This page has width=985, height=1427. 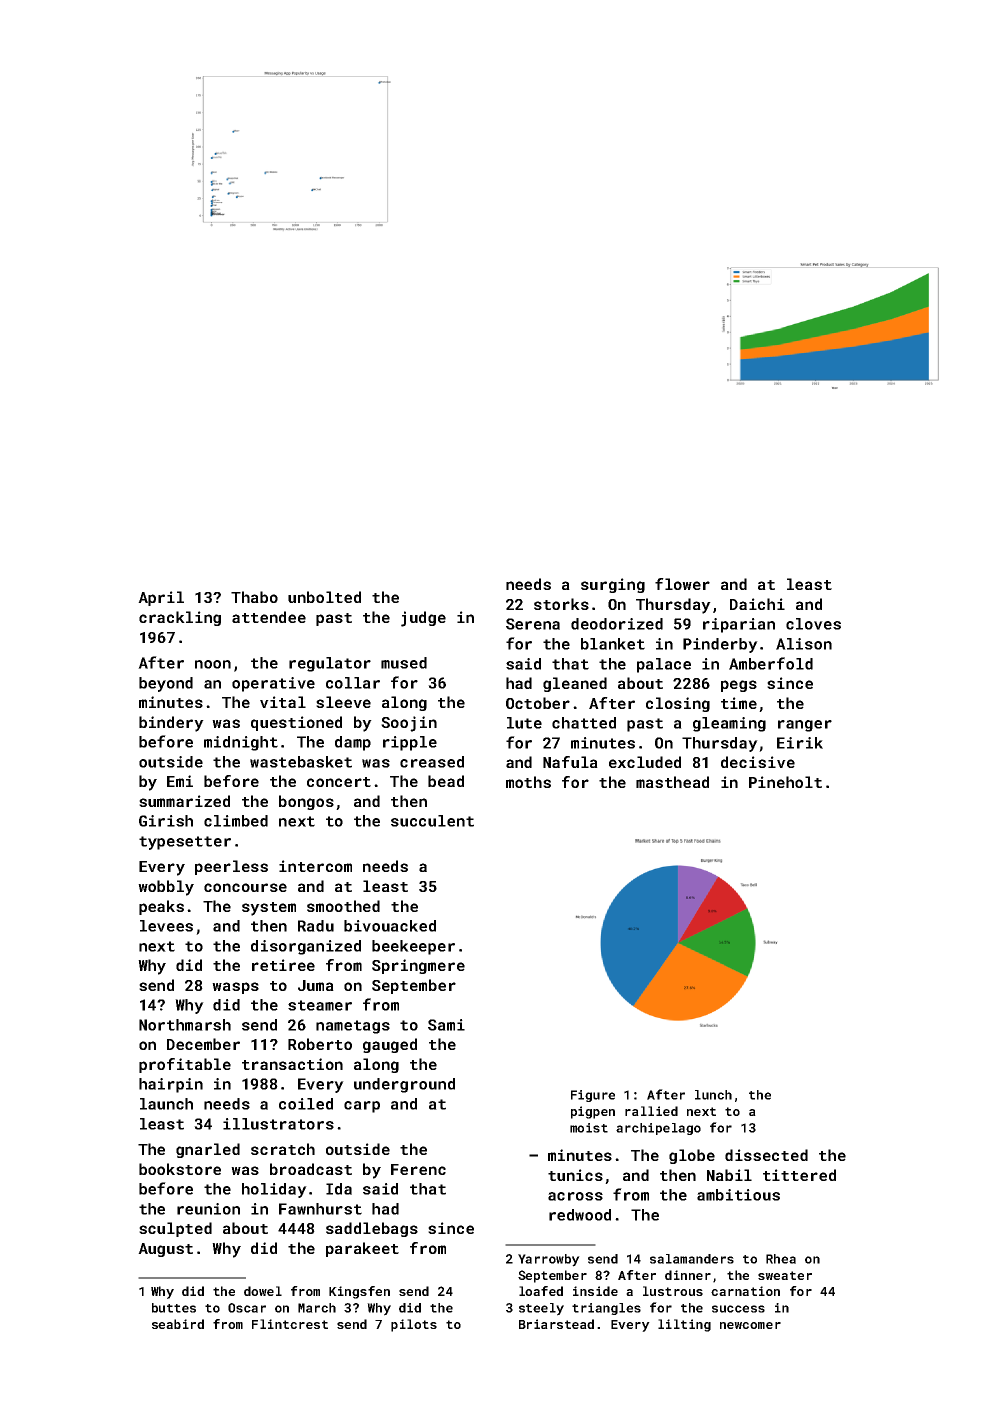 What do you see at coordinates (561, 604) in the page?
I see `storks` at bounding box center [561, 604].
